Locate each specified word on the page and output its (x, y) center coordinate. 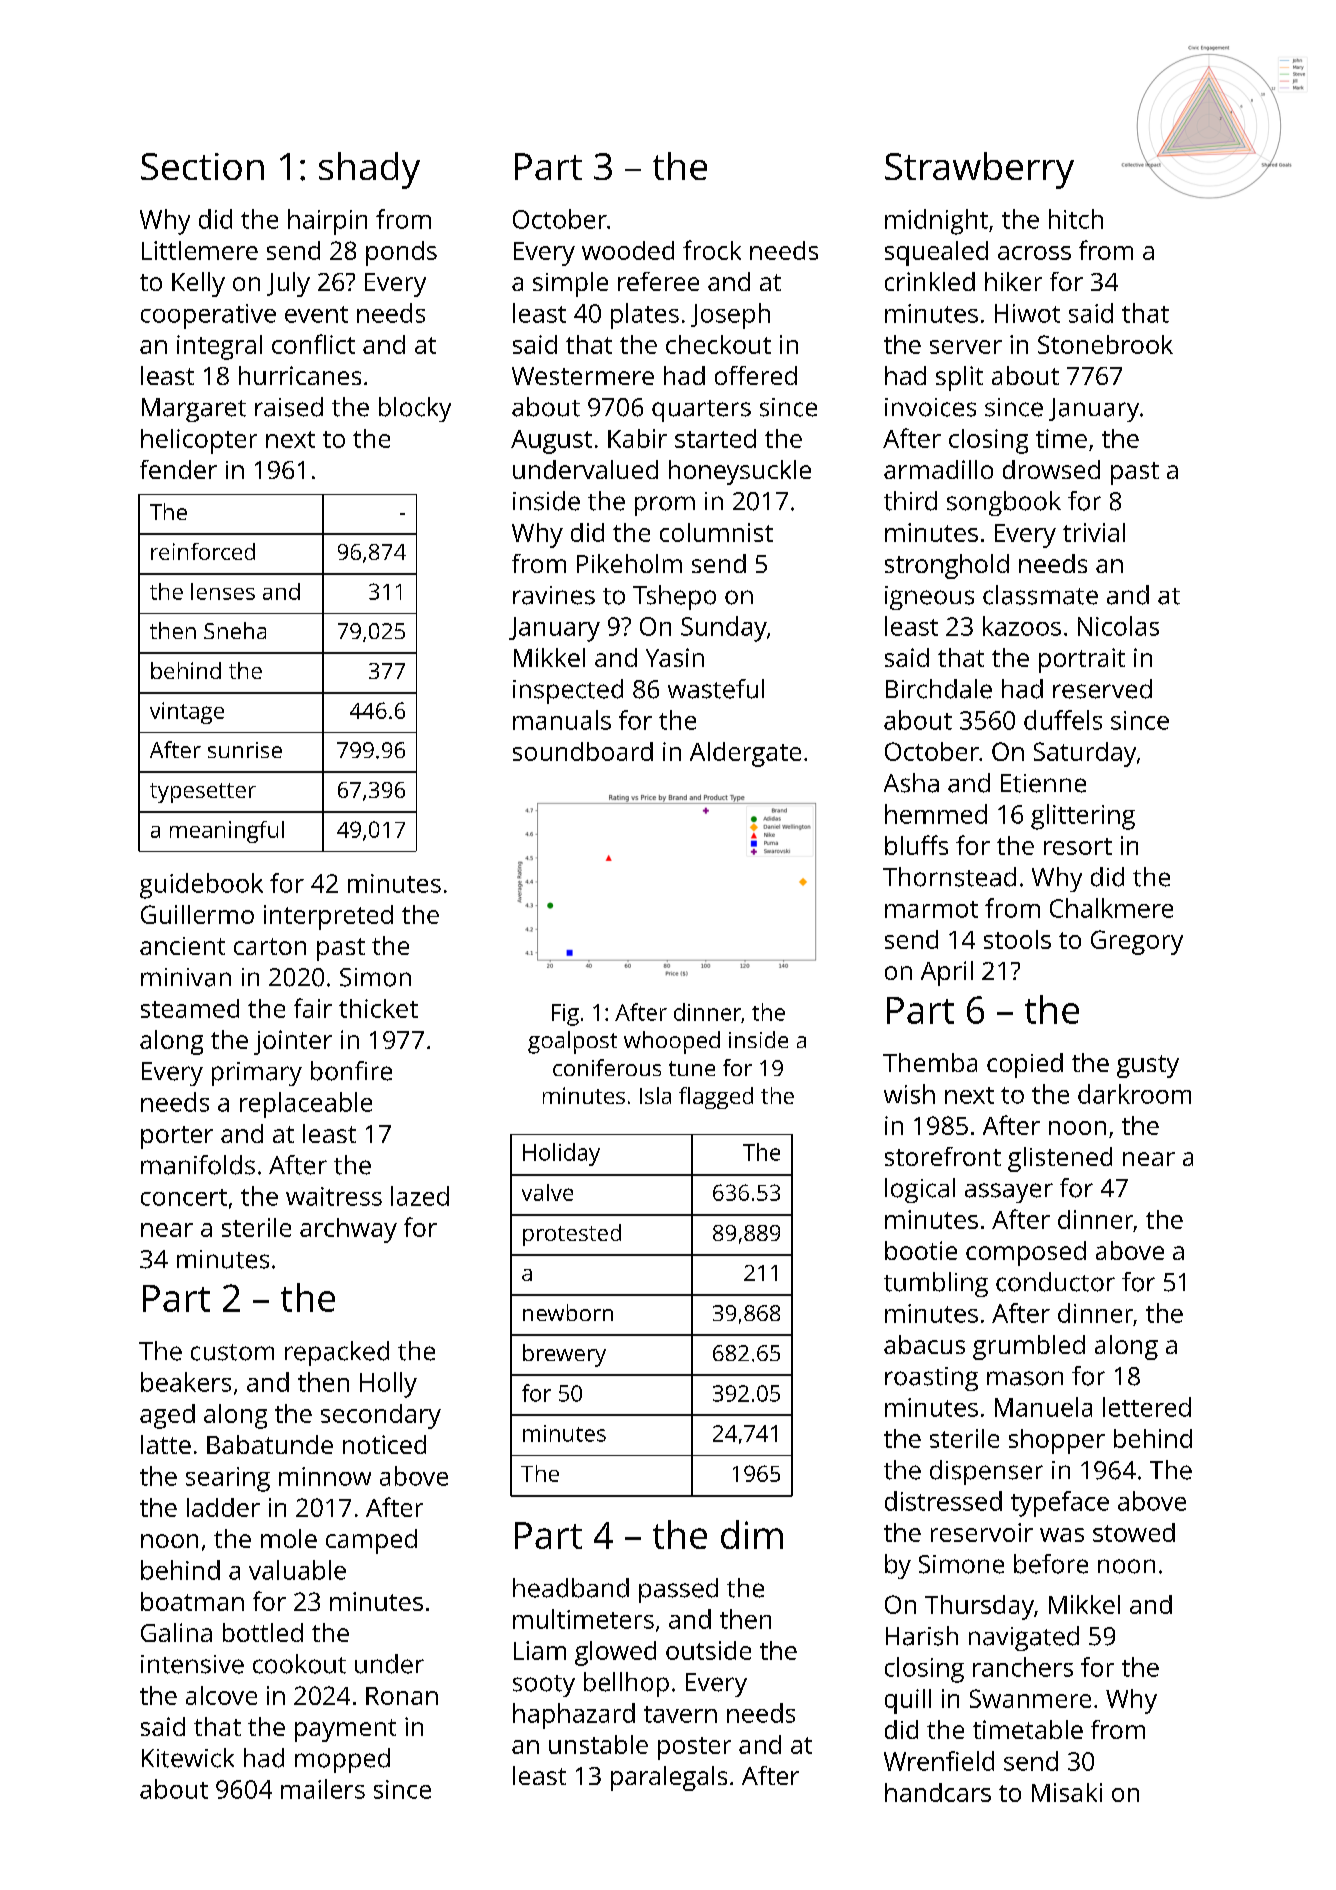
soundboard (583, 751)
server (966, 347)
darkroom (1134, 1094)
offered (756, 375)
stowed (1134, 1532)
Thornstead (949, 877)
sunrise (245, 750)
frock (712, 250)
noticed (384, 1444)
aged (167, 1416)
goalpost (572, 1042)
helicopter (199, 441)
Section (202, 166)
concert (184, 1197)
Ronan (402, 1696)
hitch (1076, 219)
